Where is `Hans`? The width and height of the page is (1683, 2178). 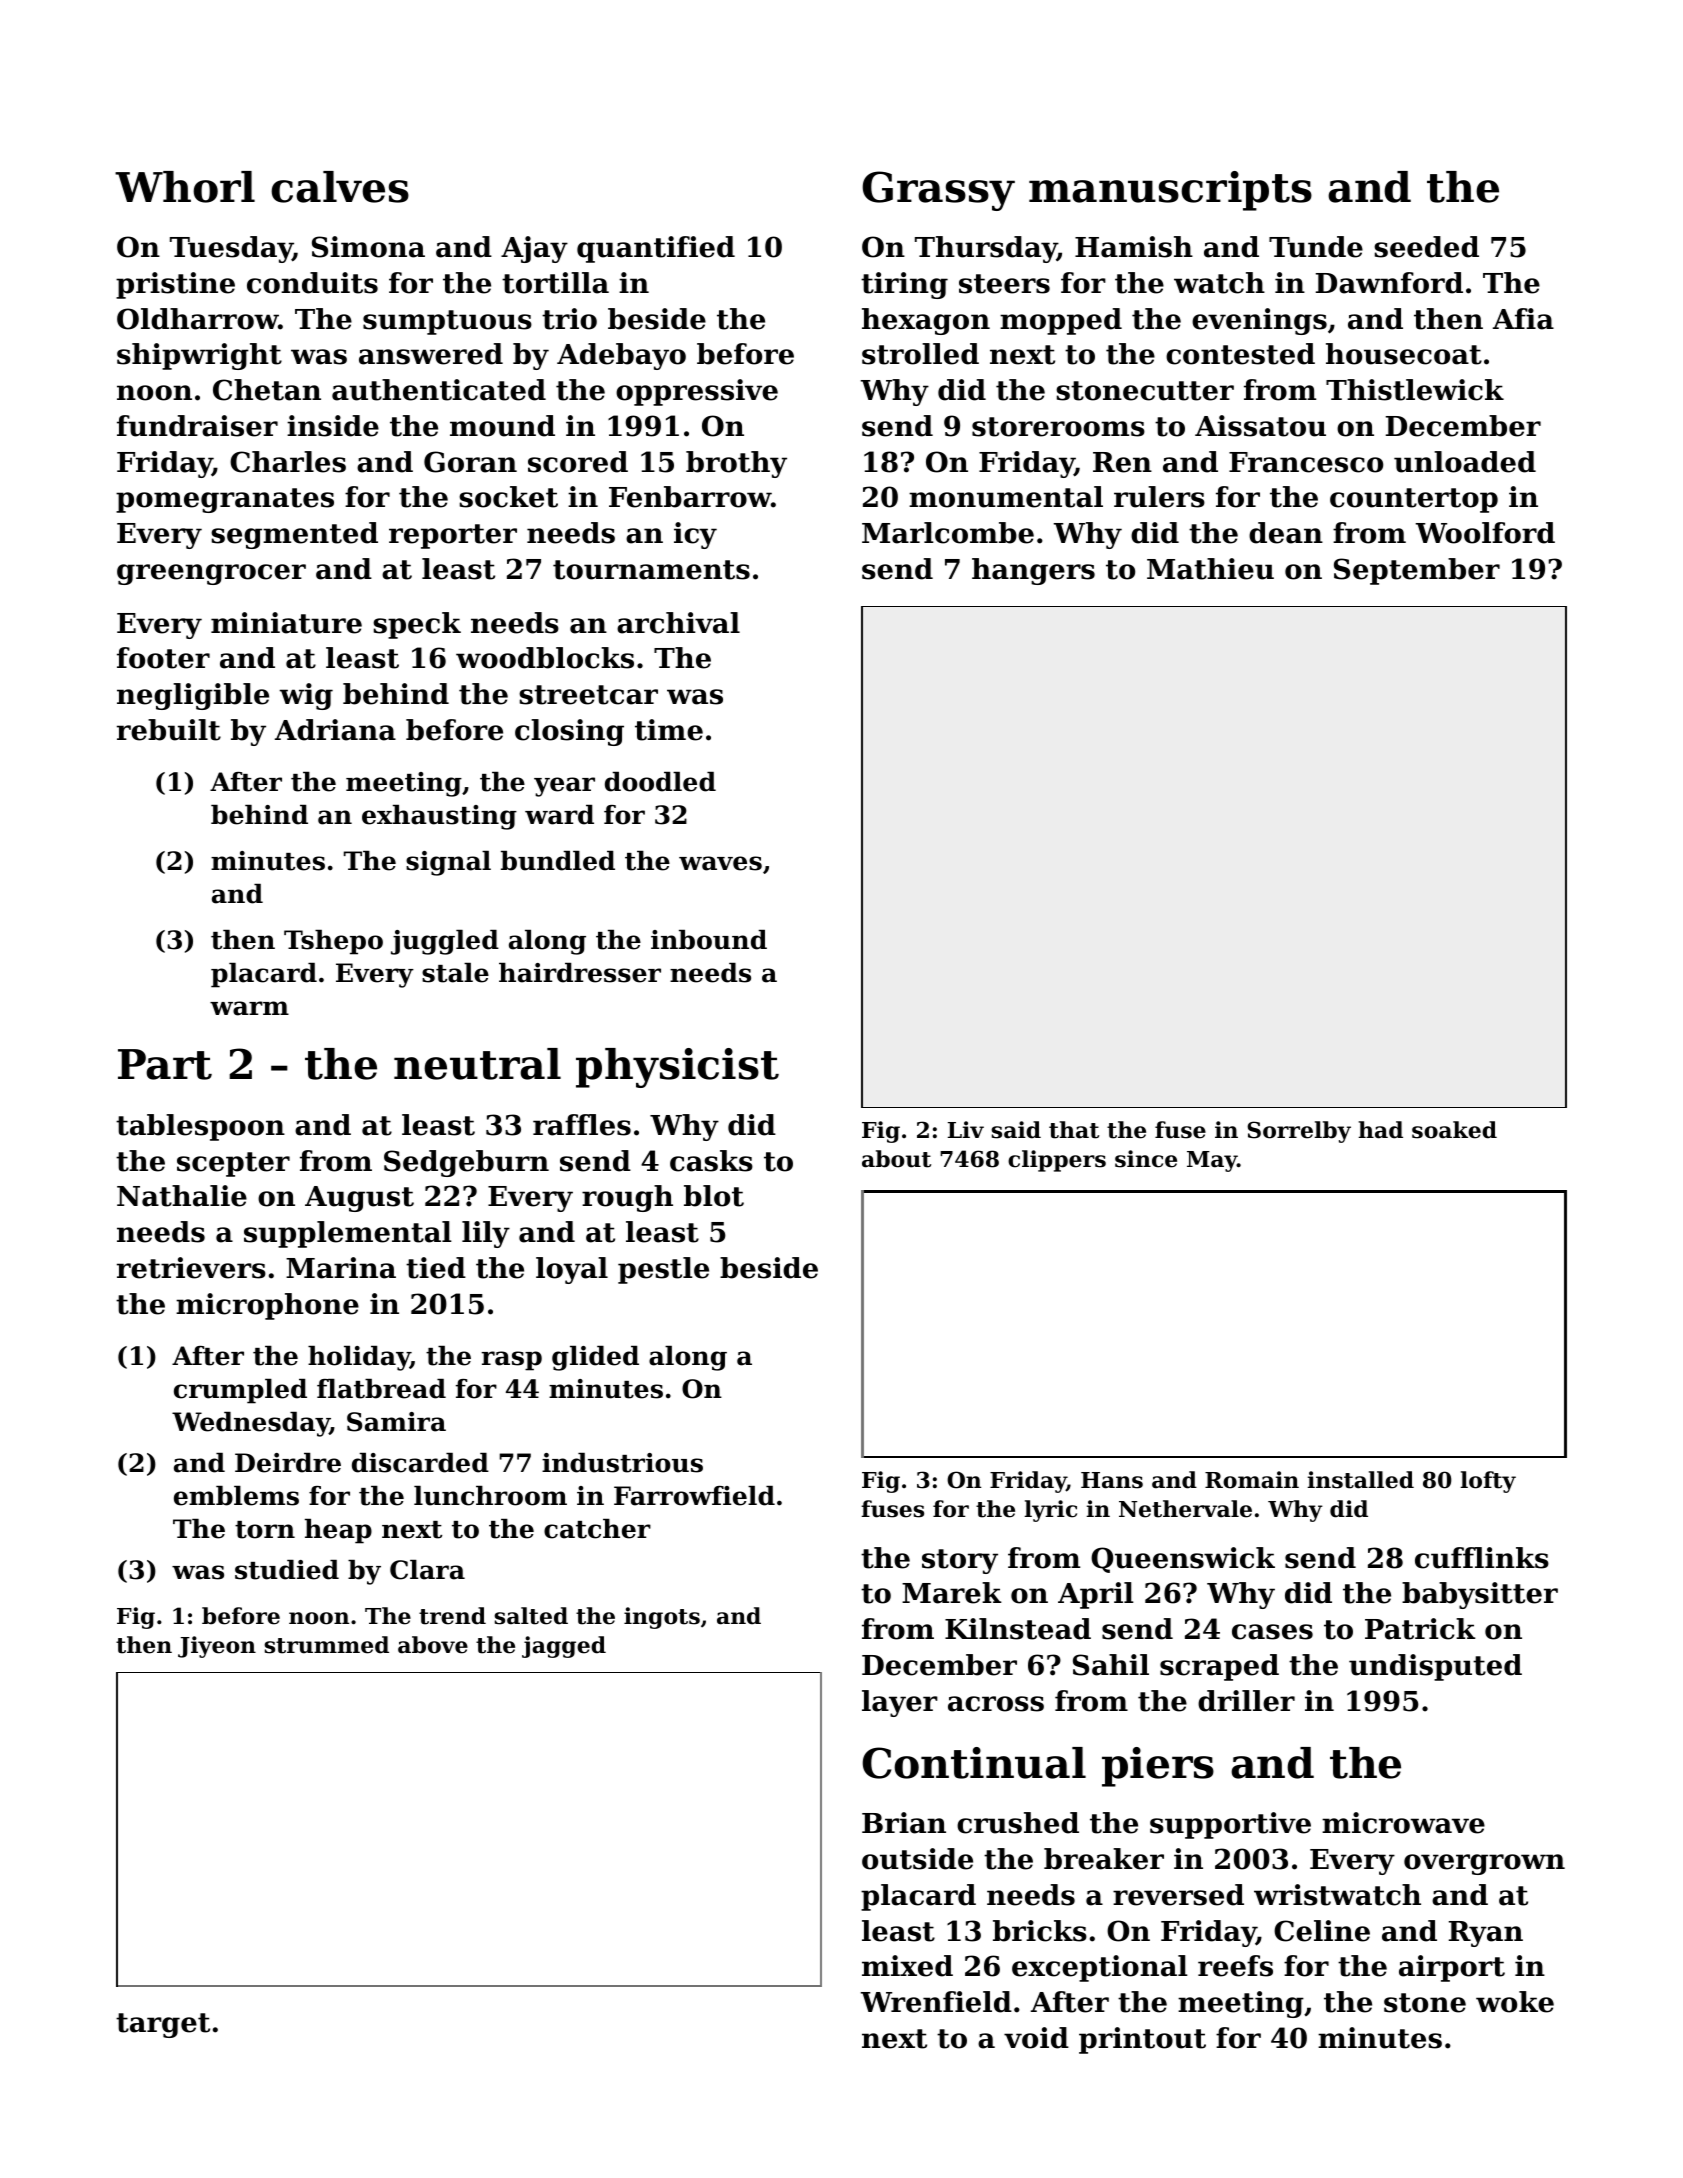
Hans is located at coordinates (1112, 1480).
